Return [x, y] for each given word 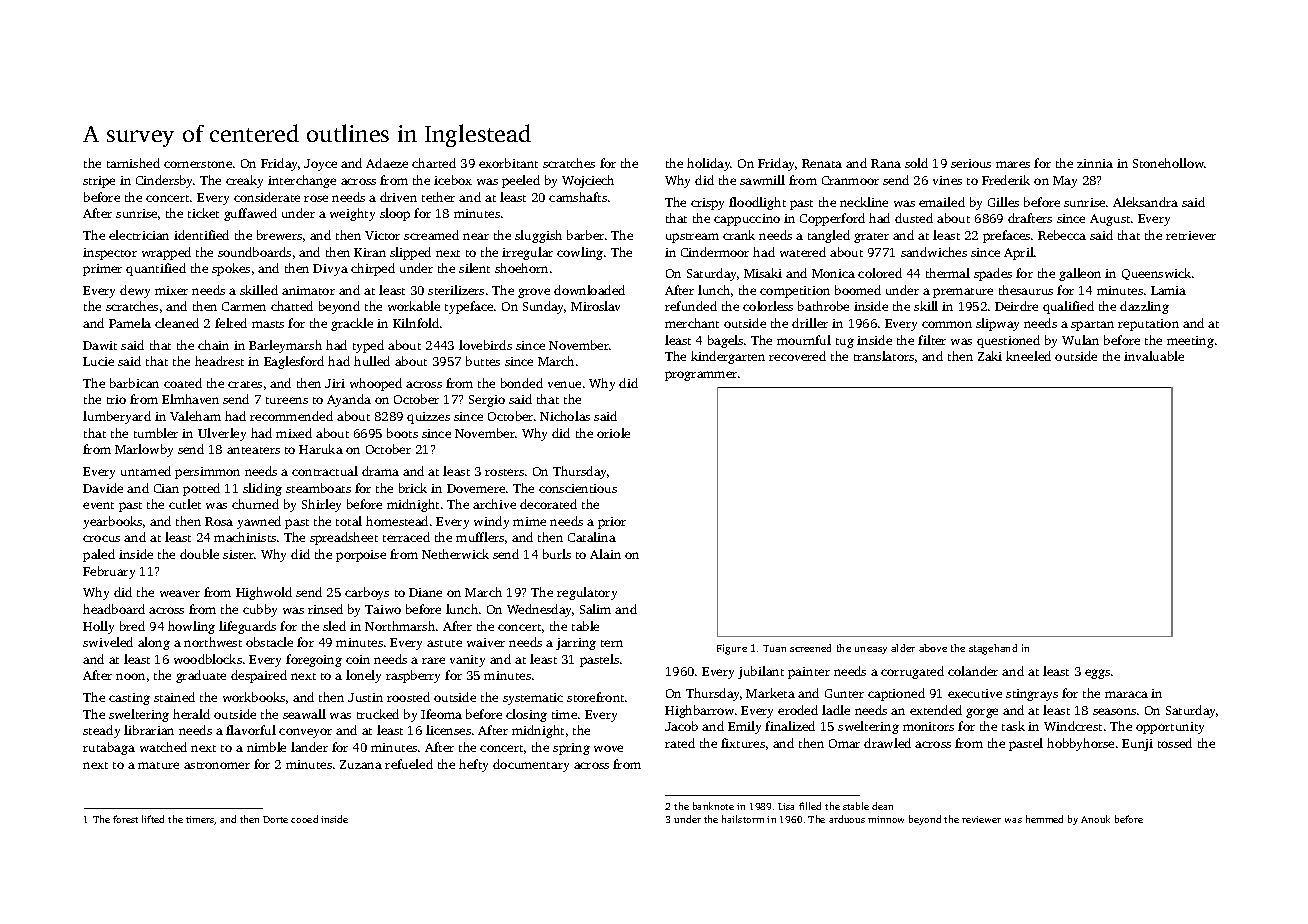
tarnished [133, 163]
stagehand [993, 649]
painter [809, 673]
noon [130, 676]
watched [163, 747]
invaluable [1154, 356]
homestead [397, 521]
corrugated [912, 672]
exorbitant [508, 163]
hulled [372, 361]
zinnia [1095, 163]
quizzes [428, 418]
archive [494, 504]
